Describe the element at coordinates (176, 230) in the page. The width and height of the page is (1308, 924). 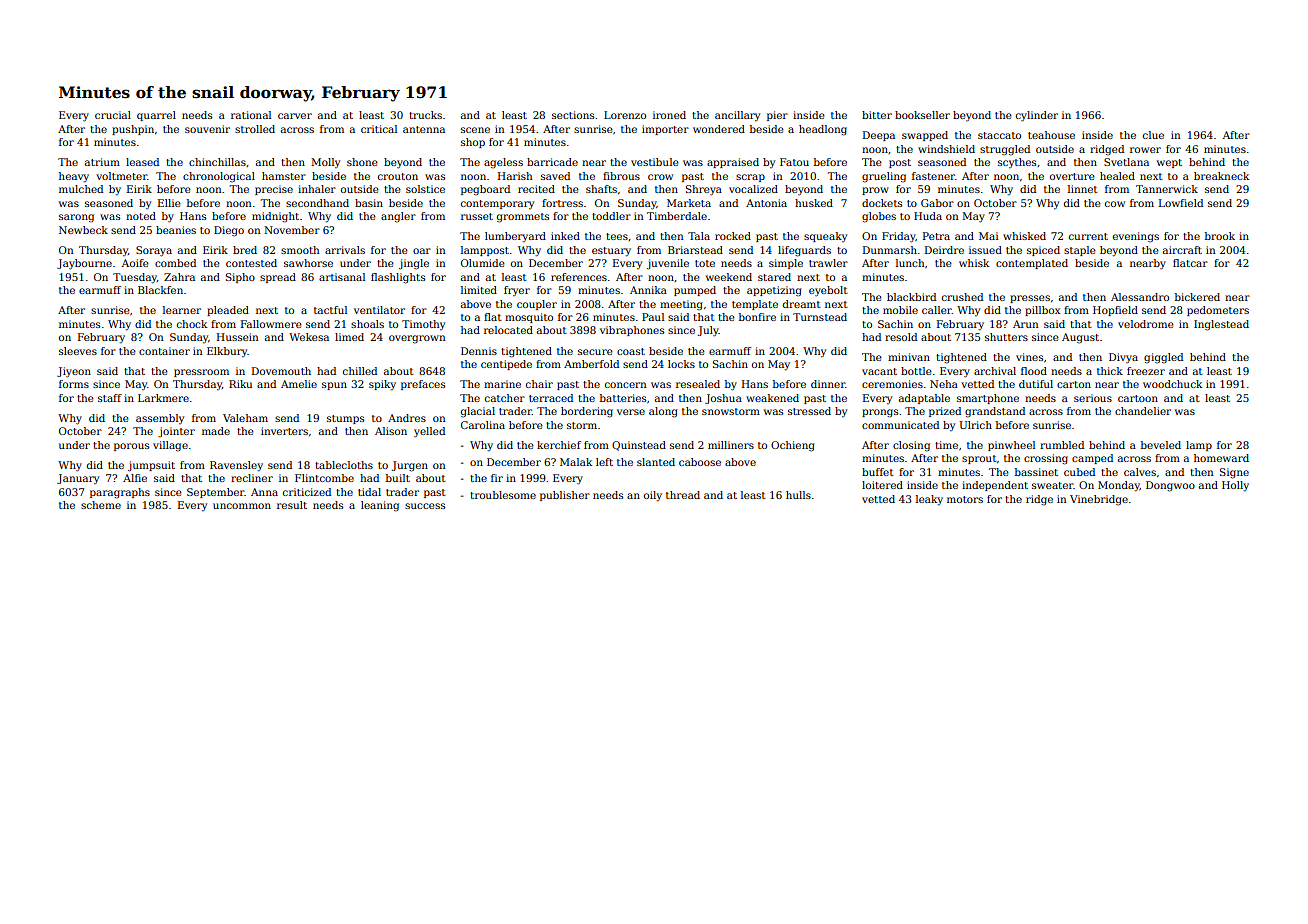
I see `beanies` at that location.
